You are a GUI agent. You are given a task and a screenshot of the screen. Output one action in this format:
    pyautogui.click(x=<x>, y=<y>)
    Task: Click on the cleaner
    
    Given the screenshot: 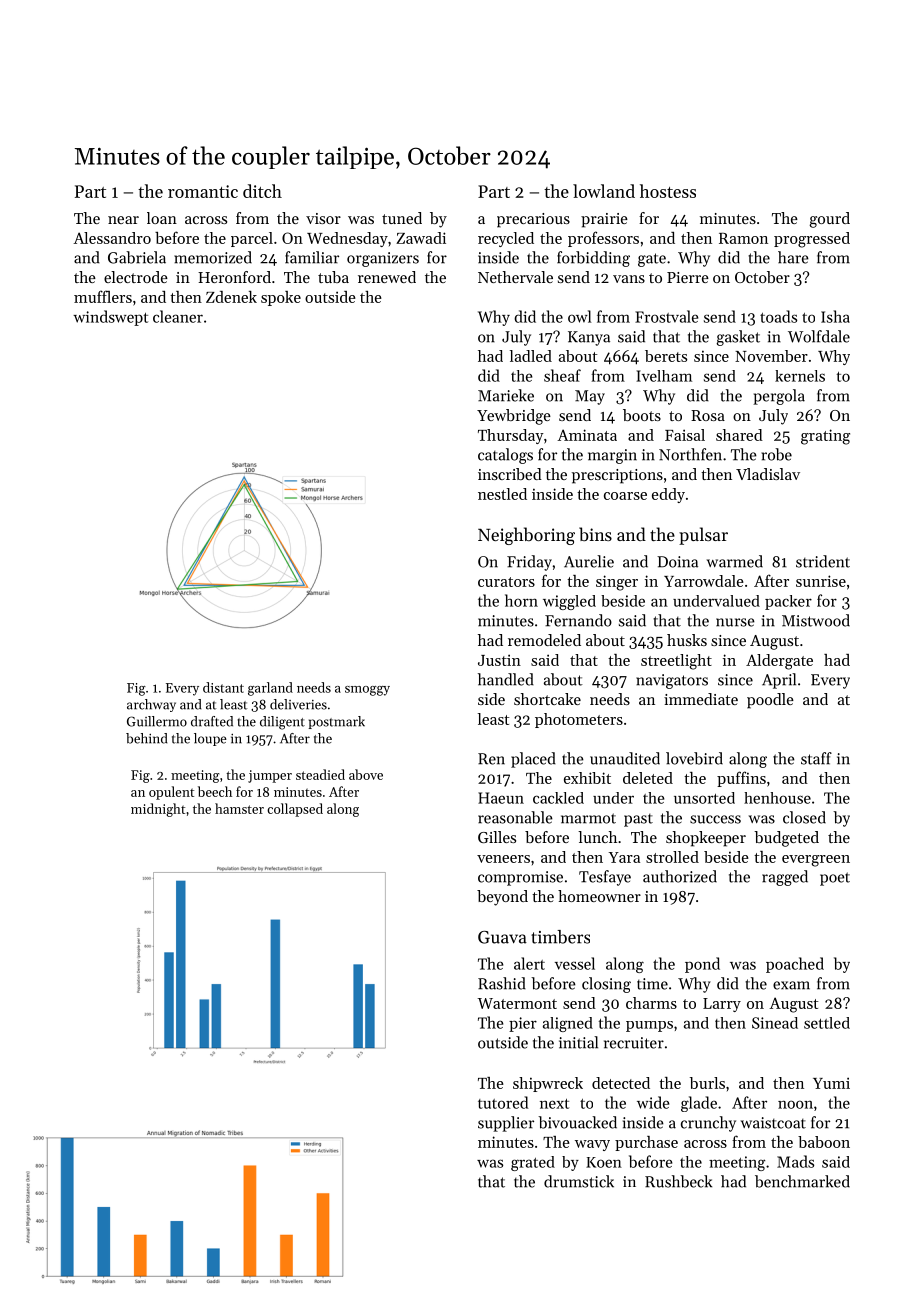 What is the action you would take?
    pyautogui.click(x=178, y=316)
